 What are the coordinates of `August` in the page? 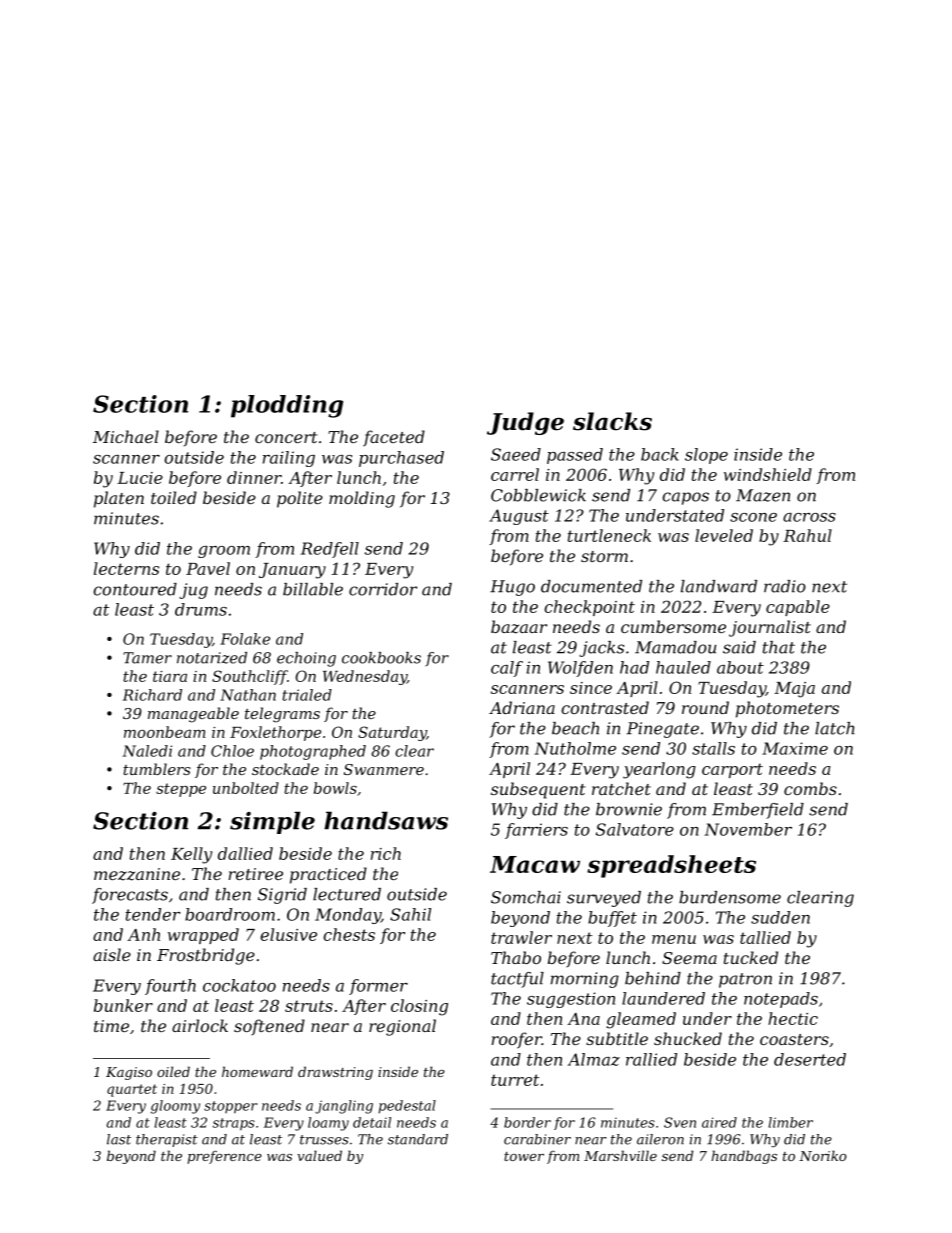 It's located at (519, 517).
